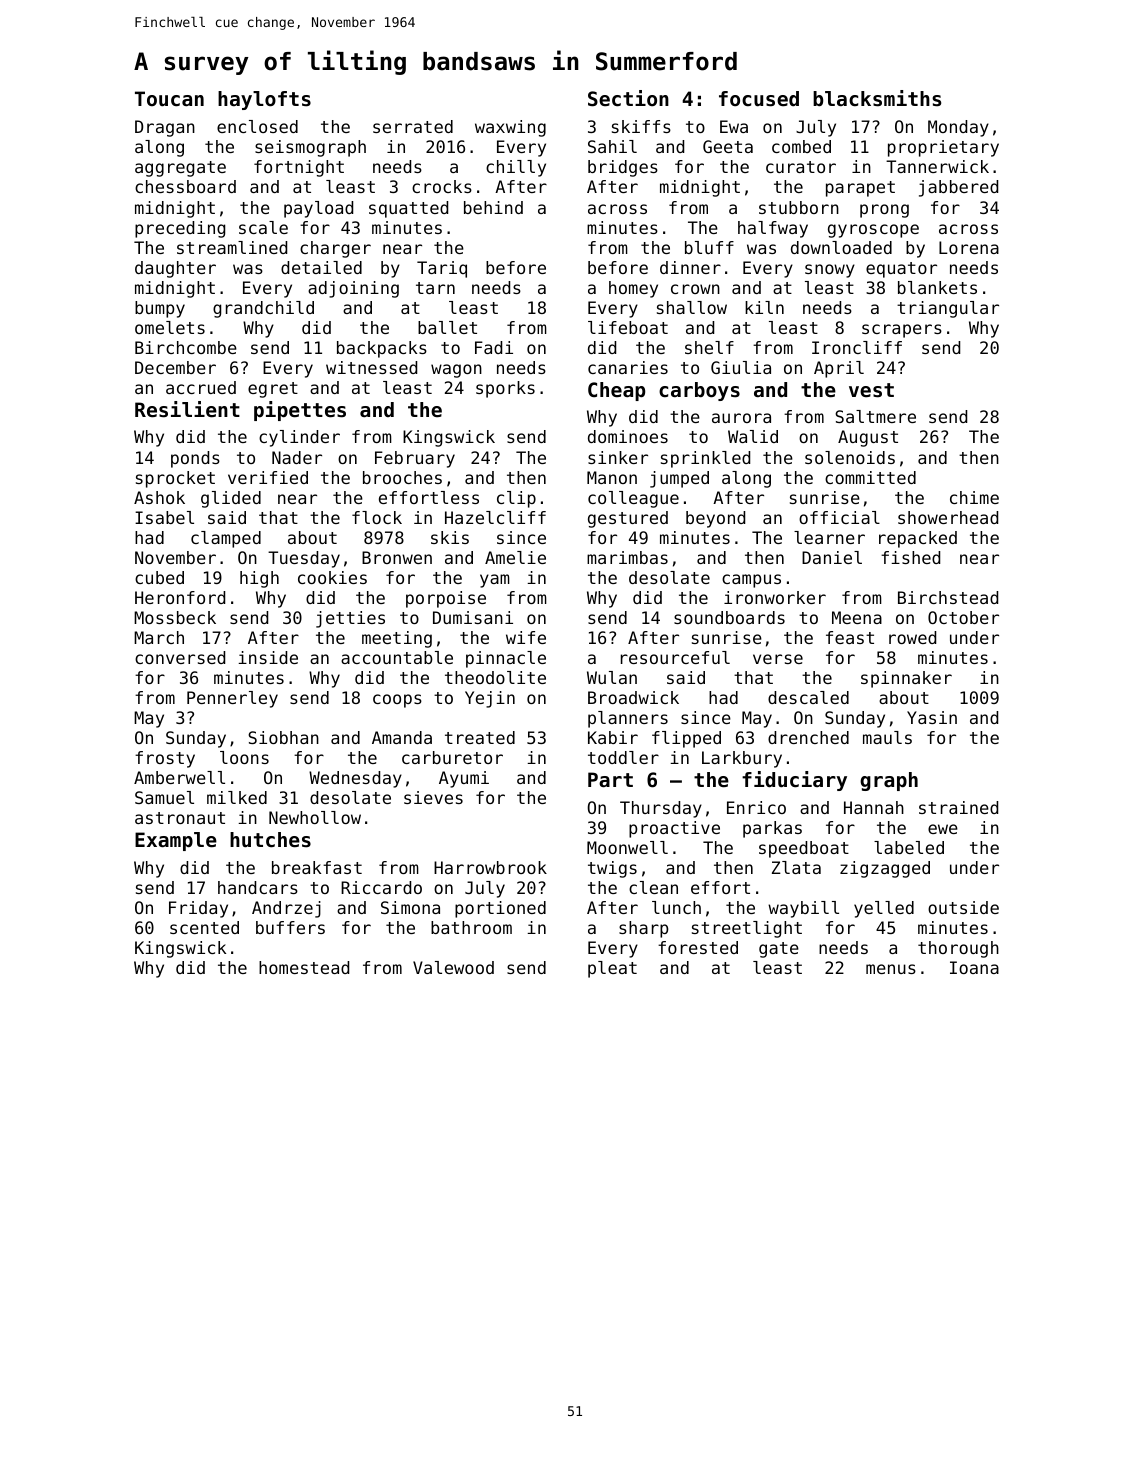  What do you see at coordinates (628, 98) in the image?
I see `Section` at bounding box center [628, 98].
